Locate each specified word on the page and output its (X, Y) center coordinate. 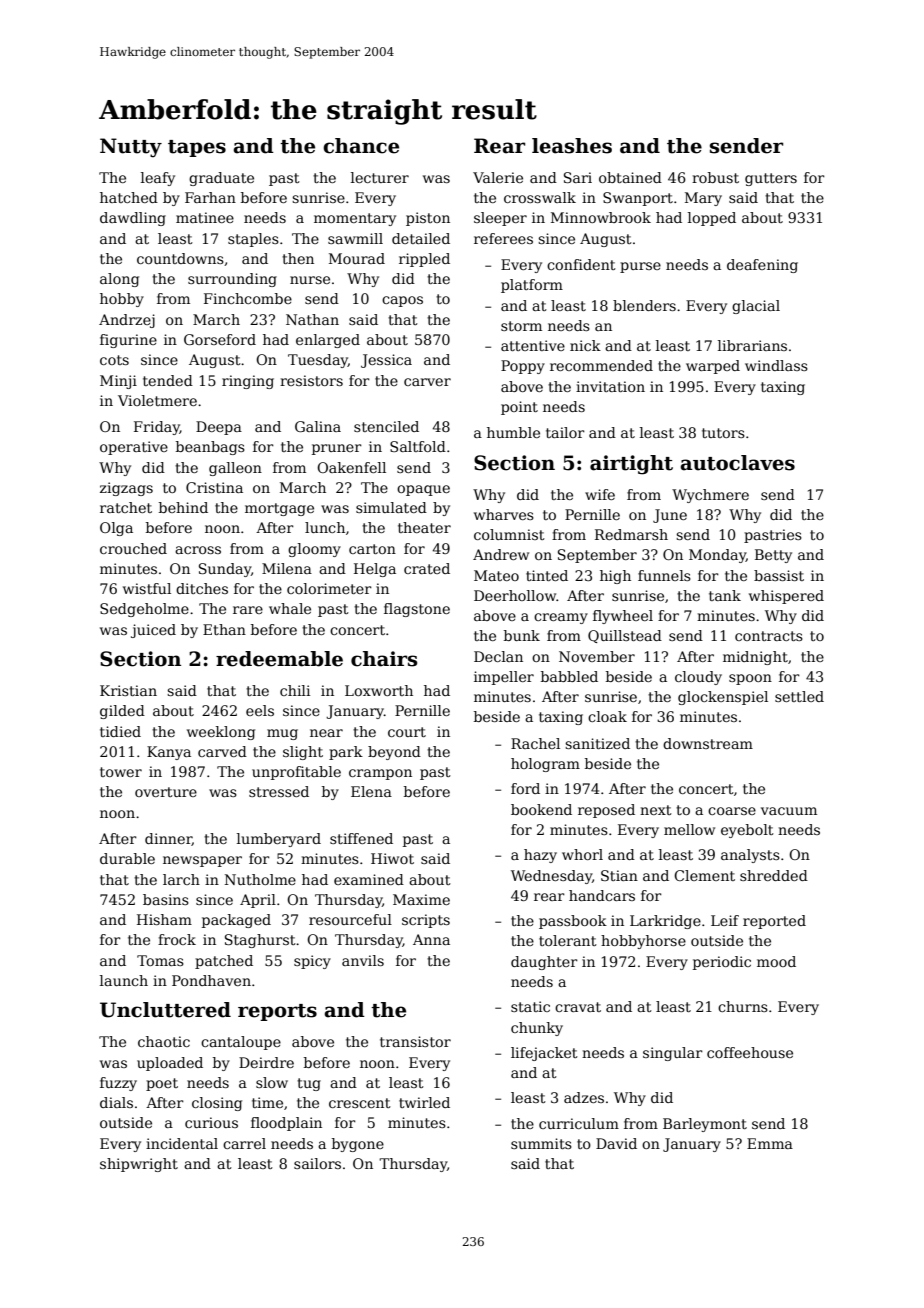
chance (361, 146)
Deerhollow (515, 595)
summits (541, 1143)
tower (121, 772)
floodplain (286, 1124)
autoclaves (737, 463)
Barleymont (705, 1125)
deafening (762, 266)
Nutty (131, 148)
